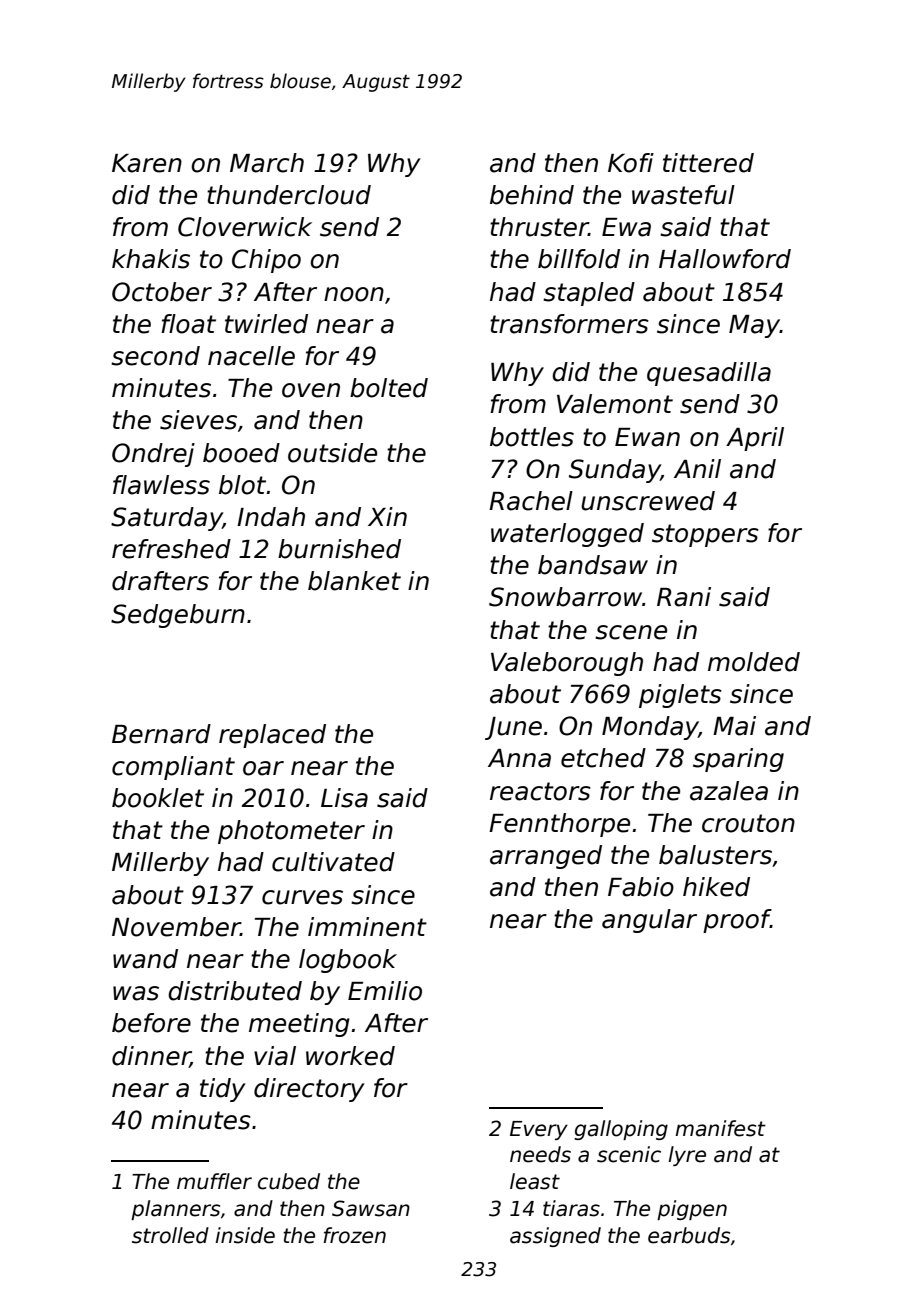 This screenshot has width=923, height=1310. Describe the element at coordinates (332, 453) in the screenshot. I see `outside` at that location.
